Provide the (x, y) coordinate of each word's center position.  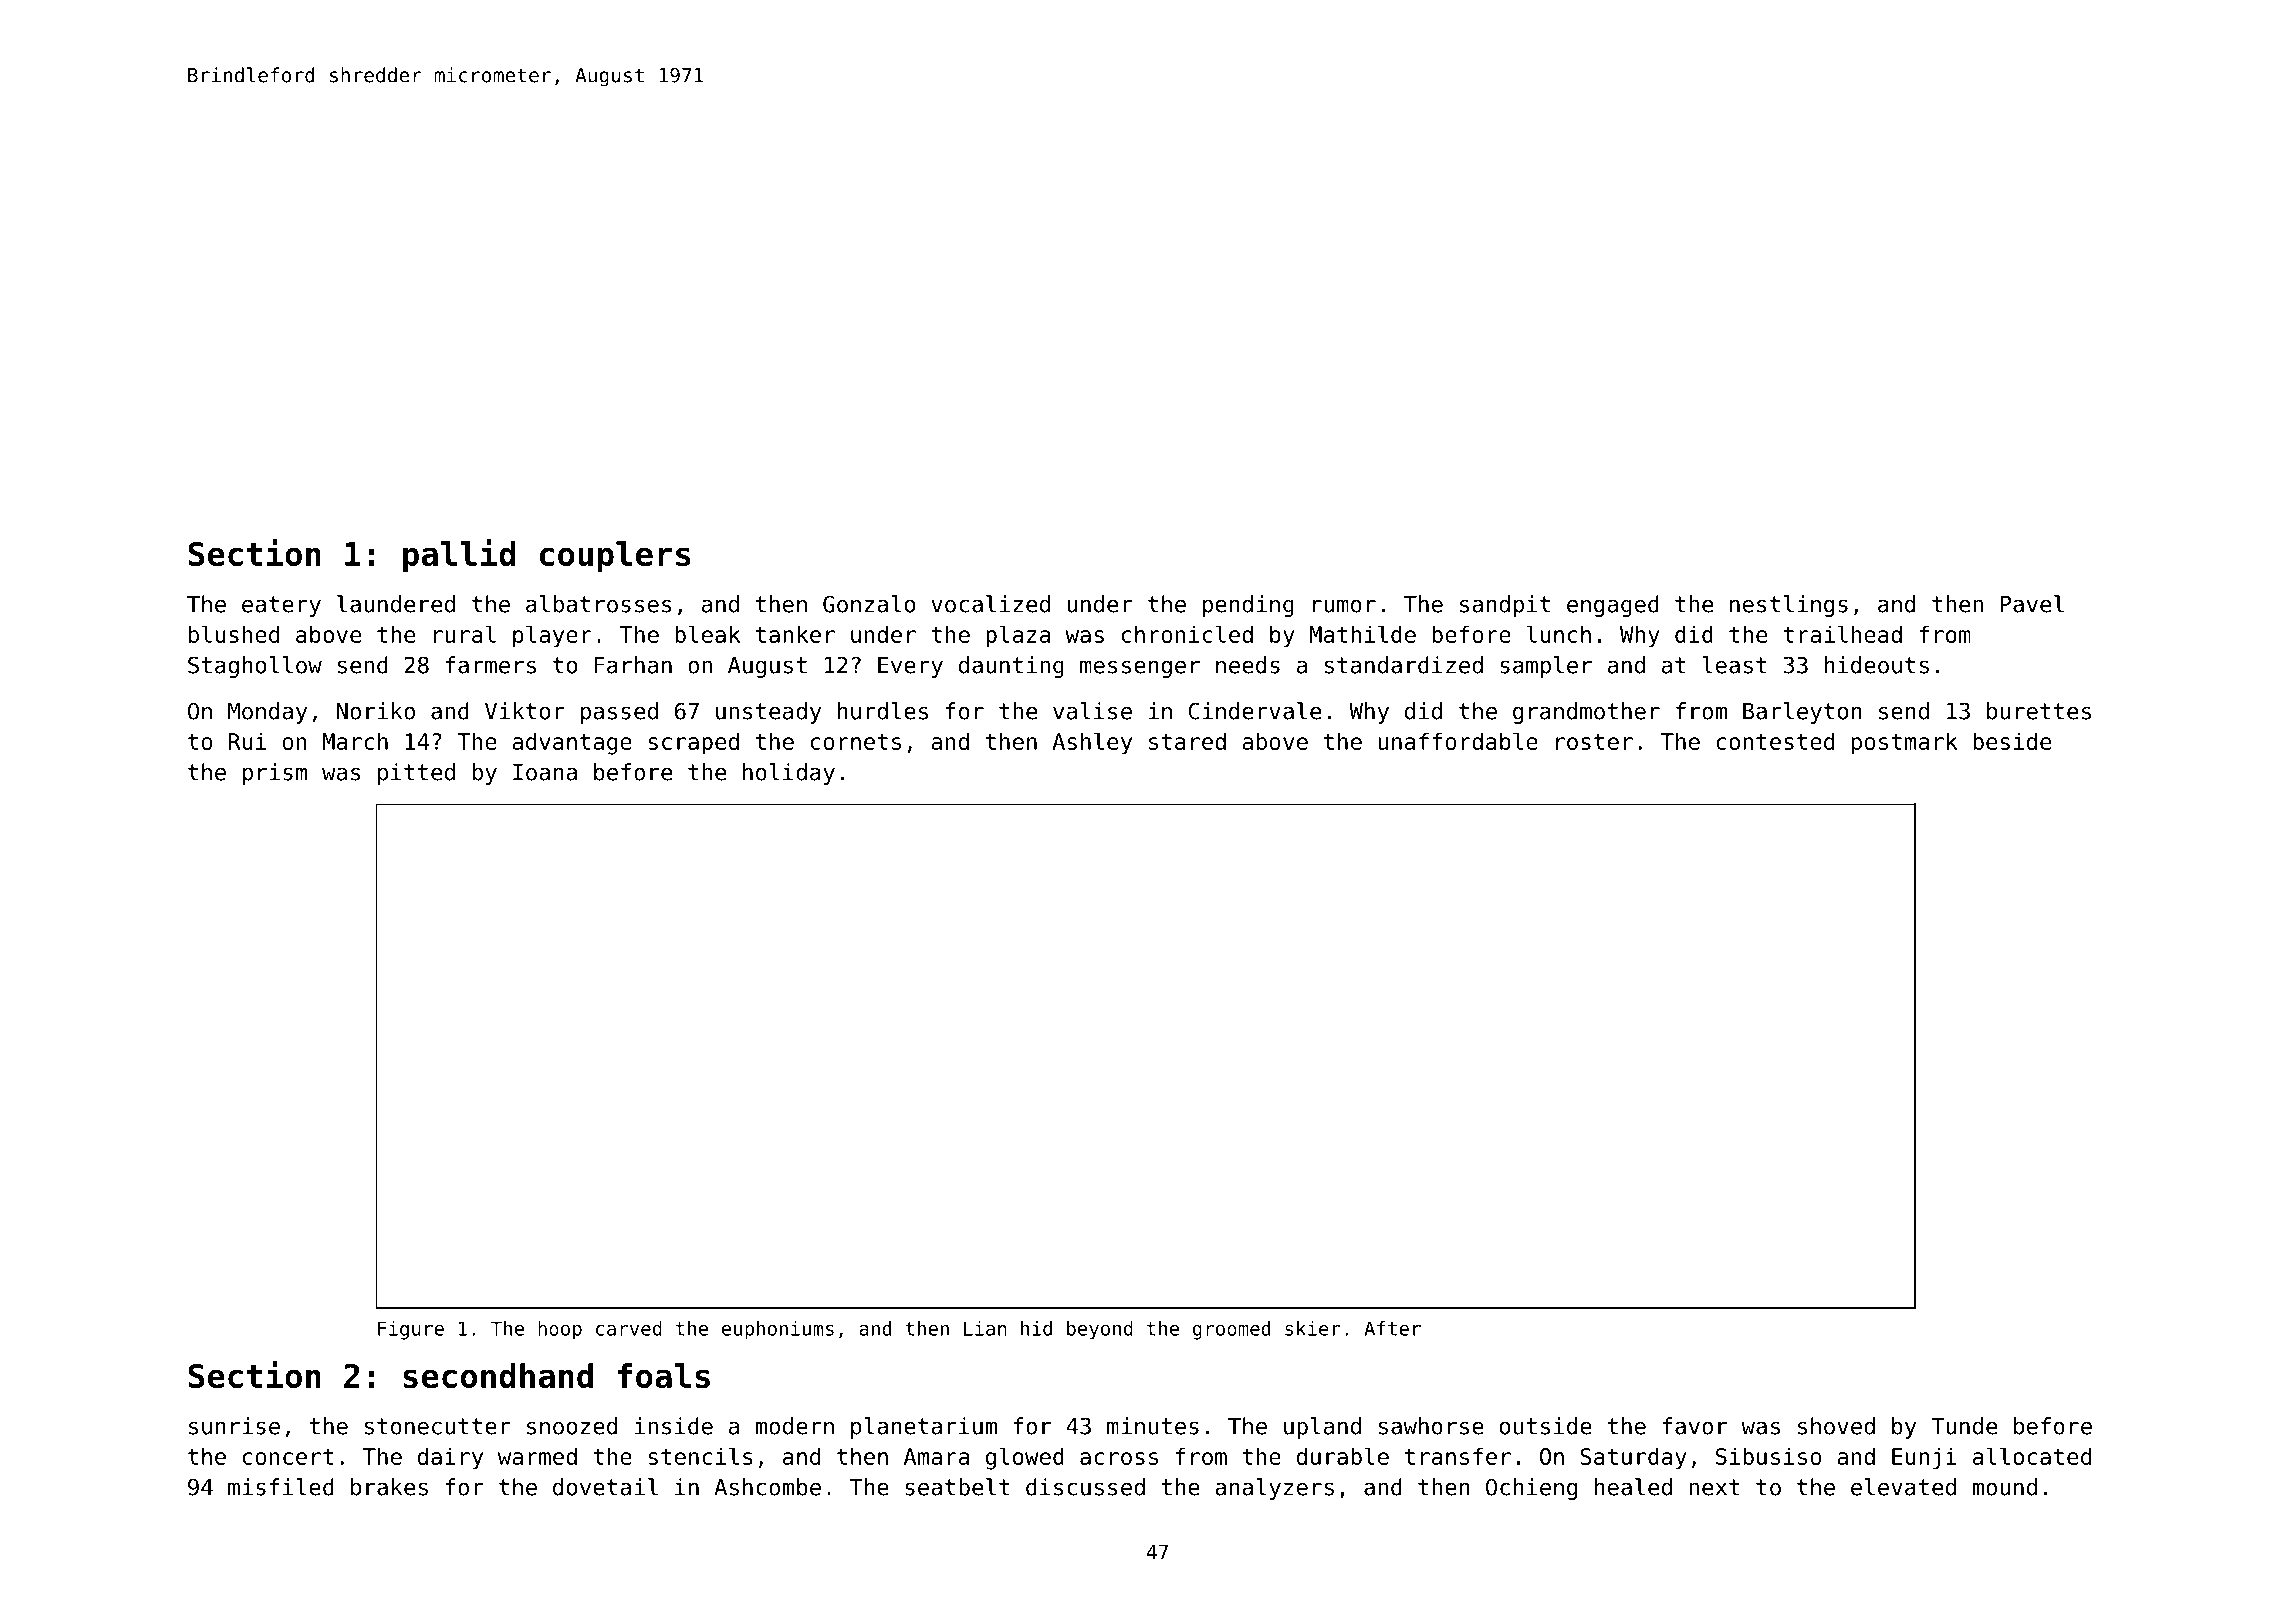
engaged (1613, 606)
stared (1187, 741)
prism (275, 774)
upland (1322, 1428)
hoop (560, 1330)
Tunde (1964, 1426)
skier (1313, 1328)
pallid (459, 556)
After (1392, 1328)
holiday (789, 774)
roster (1594, 742)
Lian (985, 1328)
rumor (1344, 606)
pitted (416, 774)
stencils (701, 1456)
